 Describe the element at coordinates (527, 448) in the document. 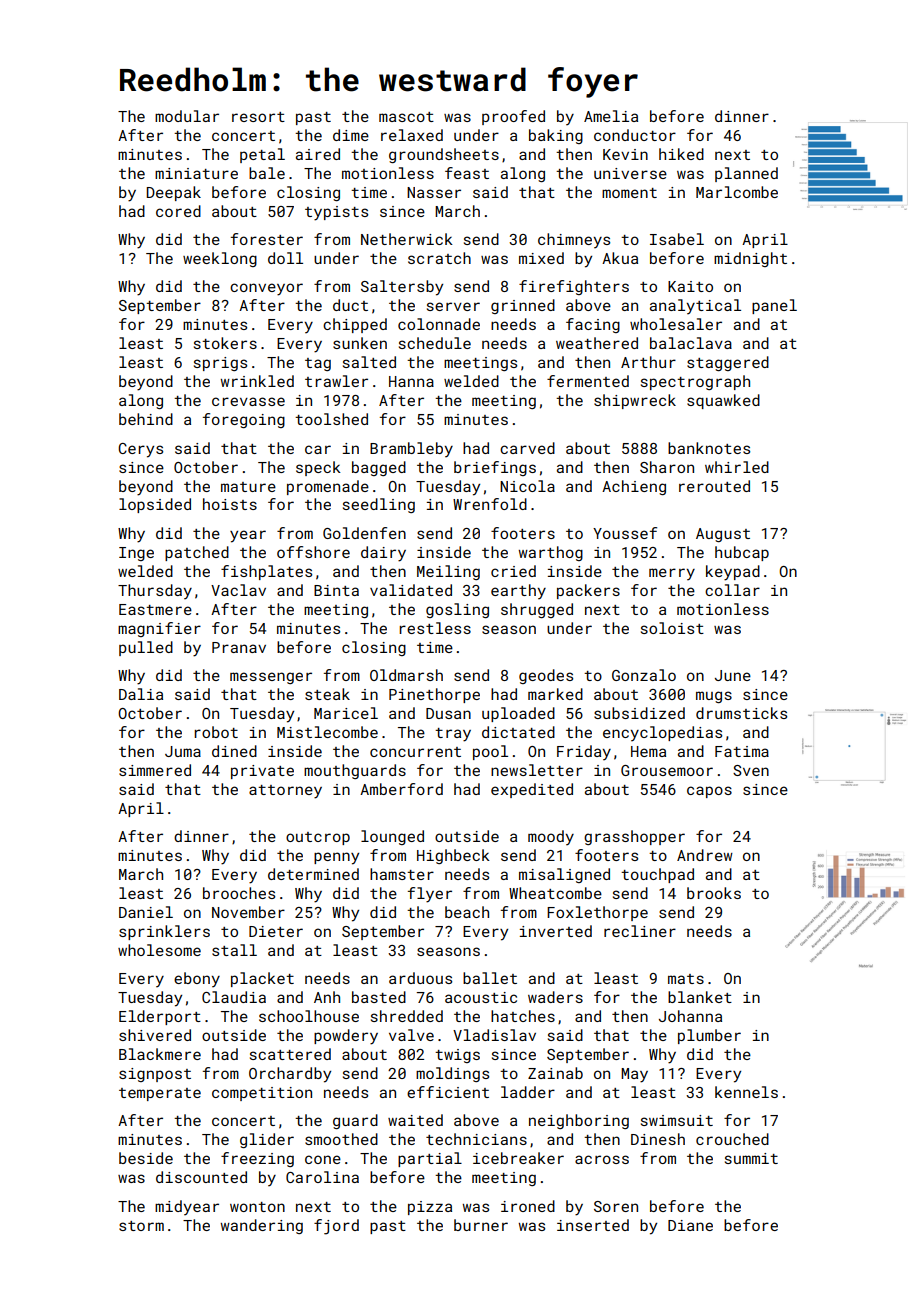

I see `carved` at that location.
